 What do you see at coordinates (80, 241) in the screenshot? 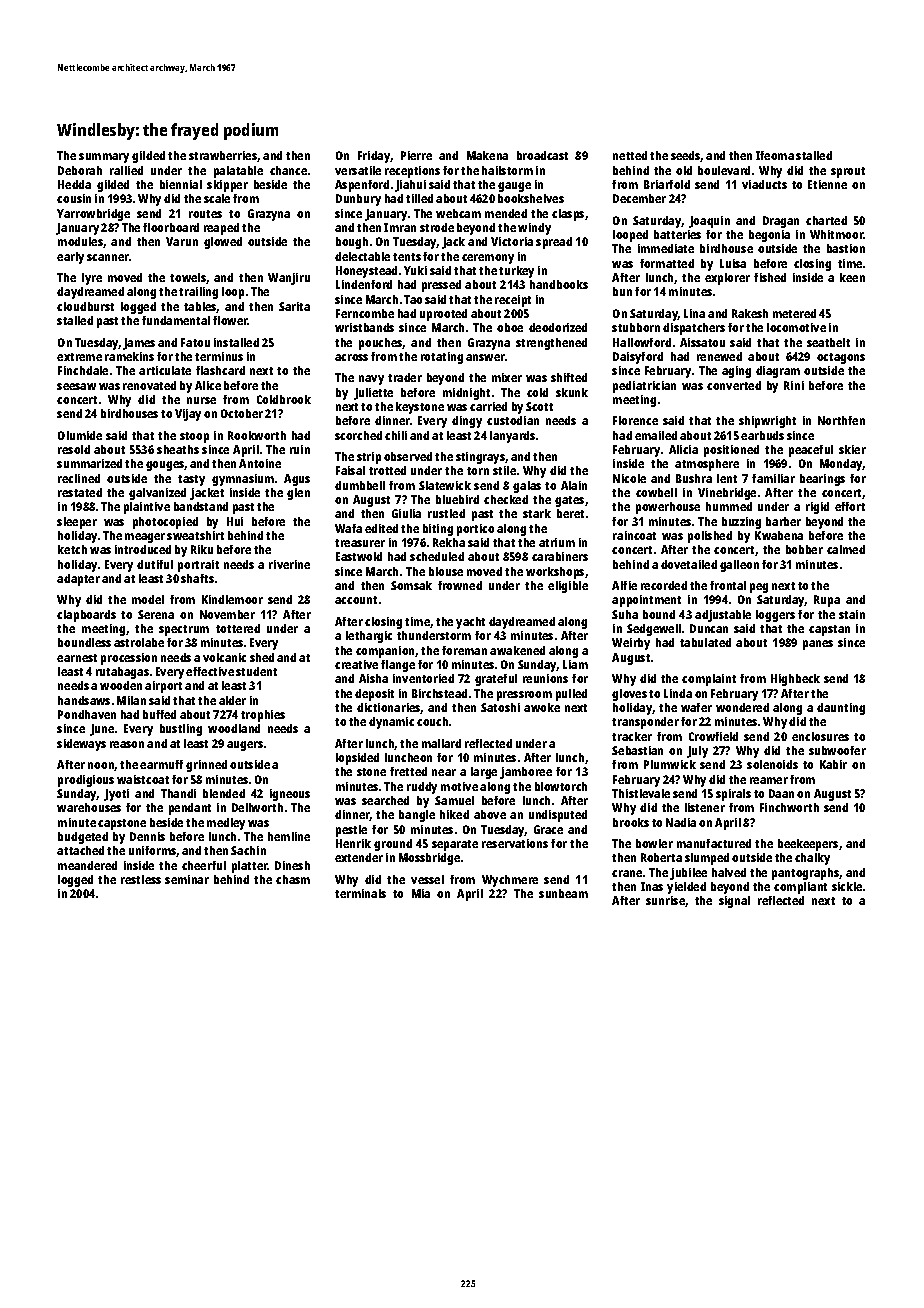
I see `modules` at bounding box center [80, 241].
